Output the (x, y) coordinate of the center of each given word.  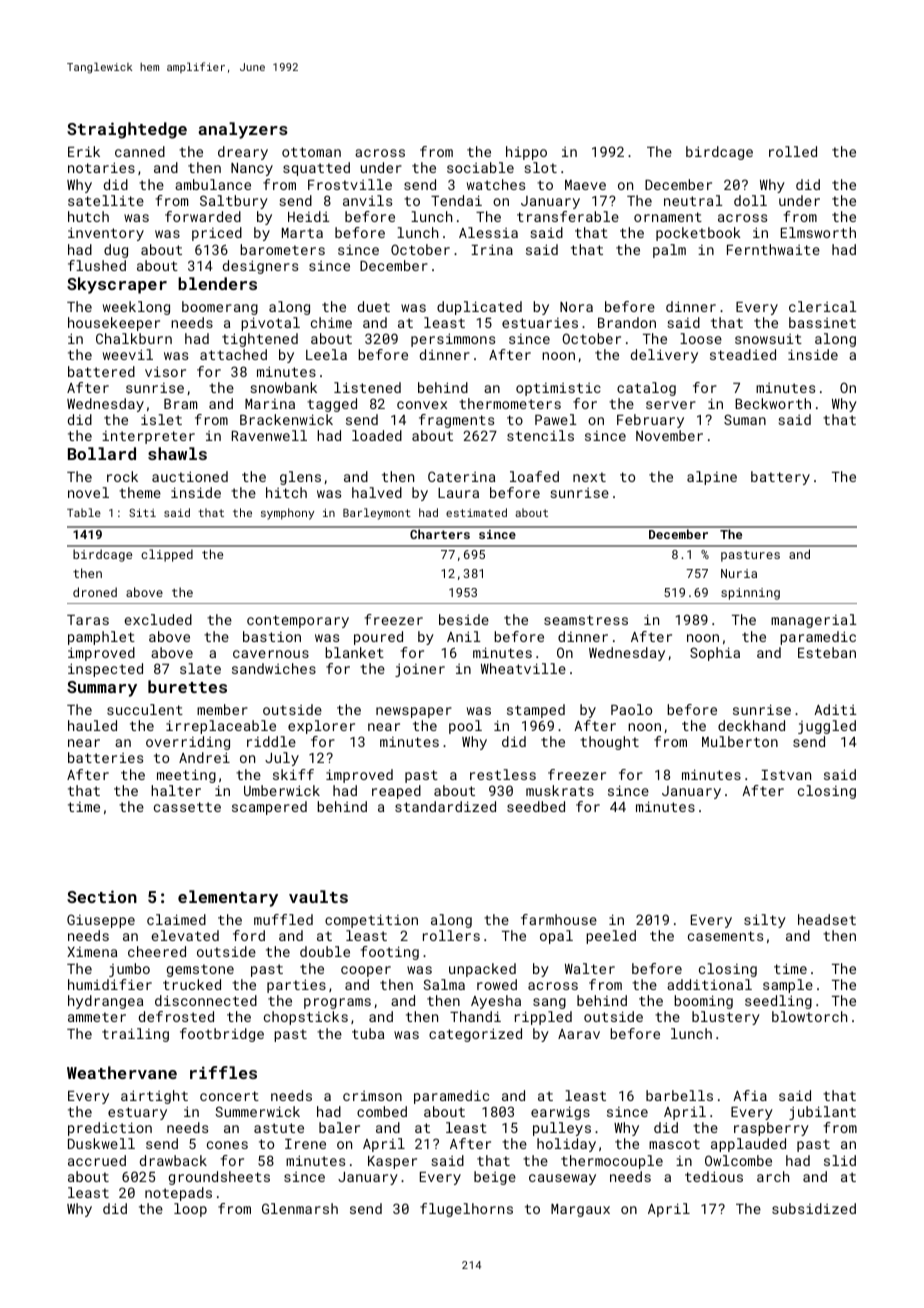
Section (102, 896)
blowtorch (809, 1016)
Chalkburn (134, 338)
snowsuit (768, 339)
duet (374, 306)
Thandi (475, 1016)
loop (190, 1210)
